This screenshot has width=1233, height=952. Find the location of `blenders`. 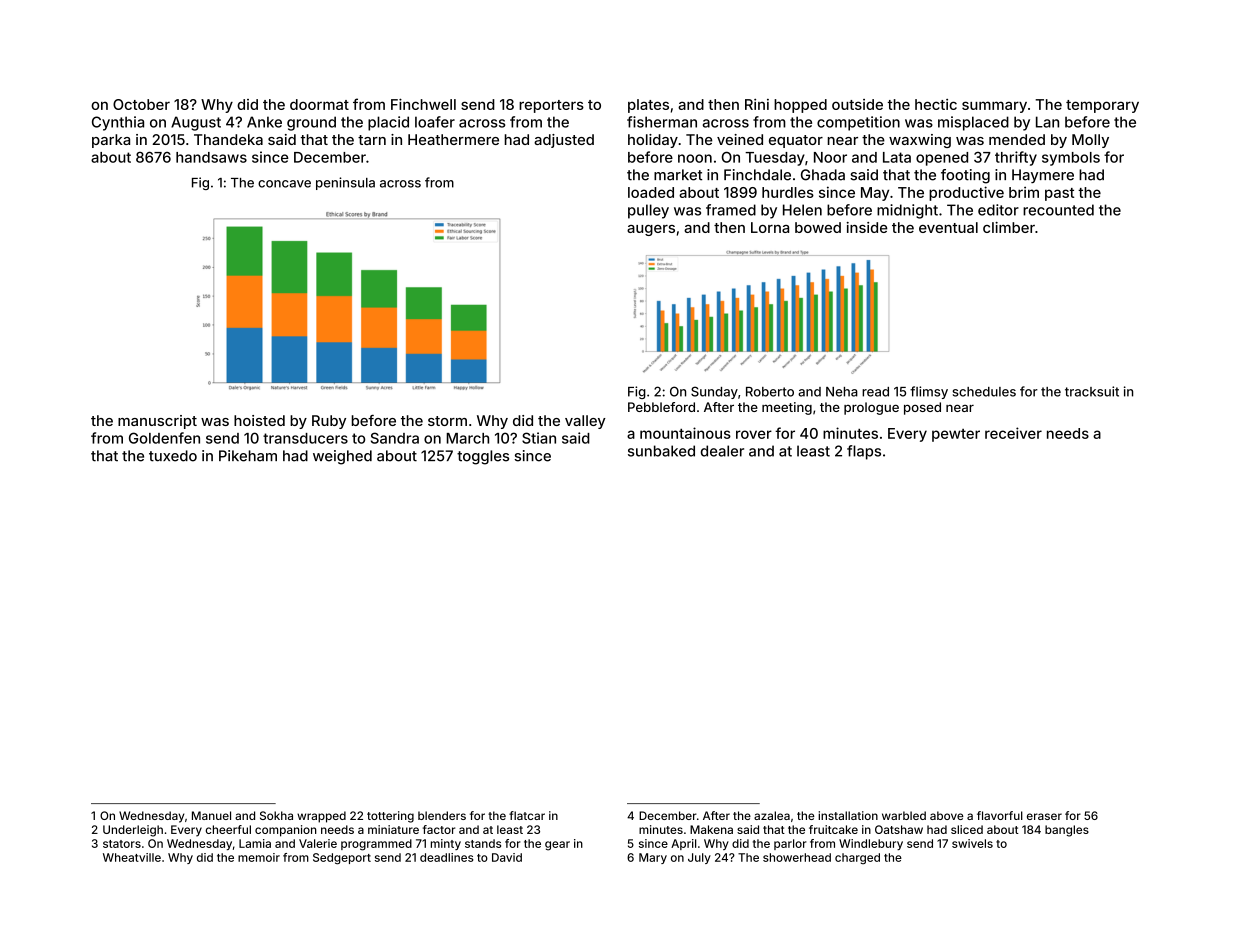

blenders is located at coordinates (442, 815).
